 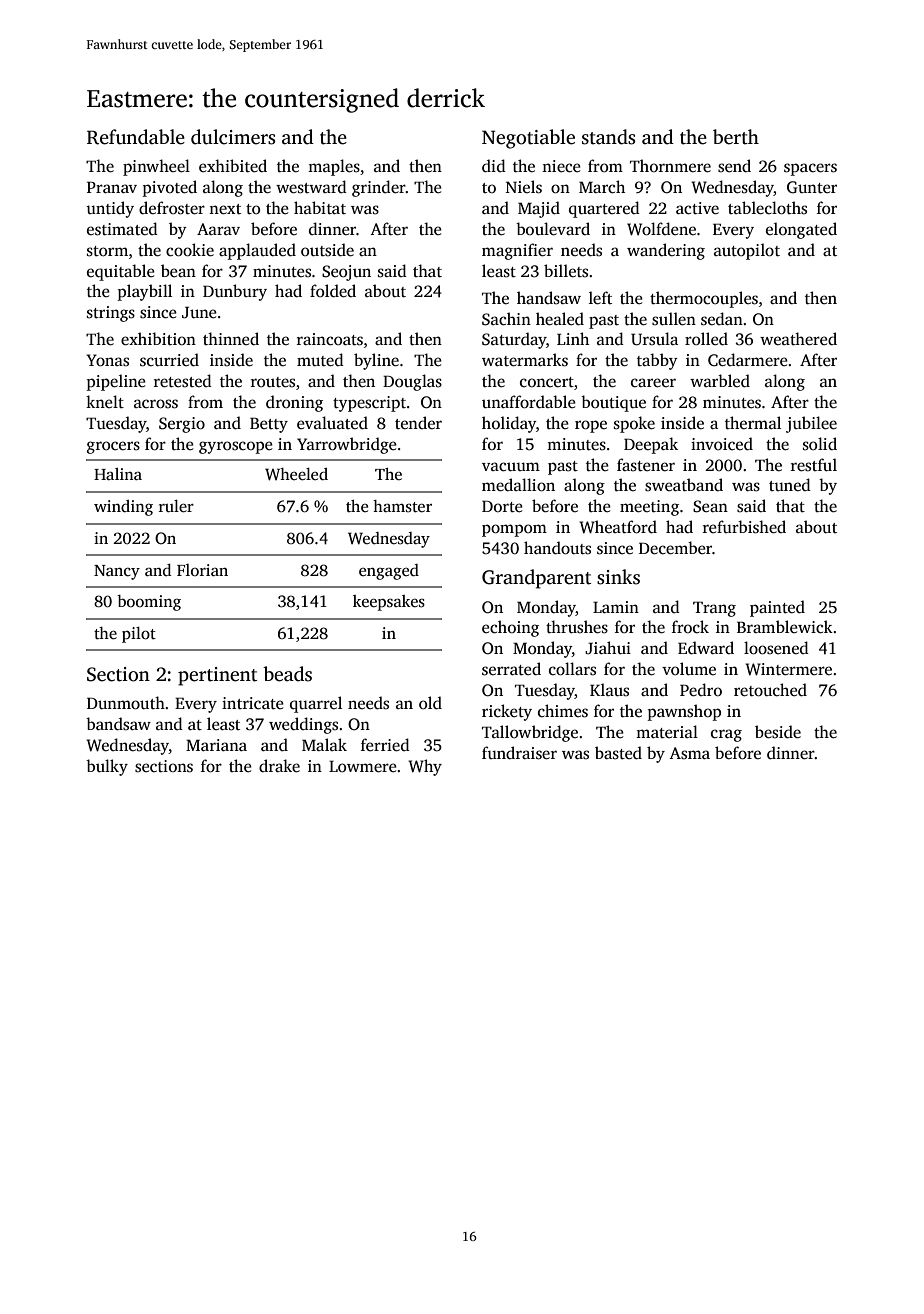 What do you see at coordinates (506, 319) in the page?
I see `Sachin` at bounding box center [506, 319].
